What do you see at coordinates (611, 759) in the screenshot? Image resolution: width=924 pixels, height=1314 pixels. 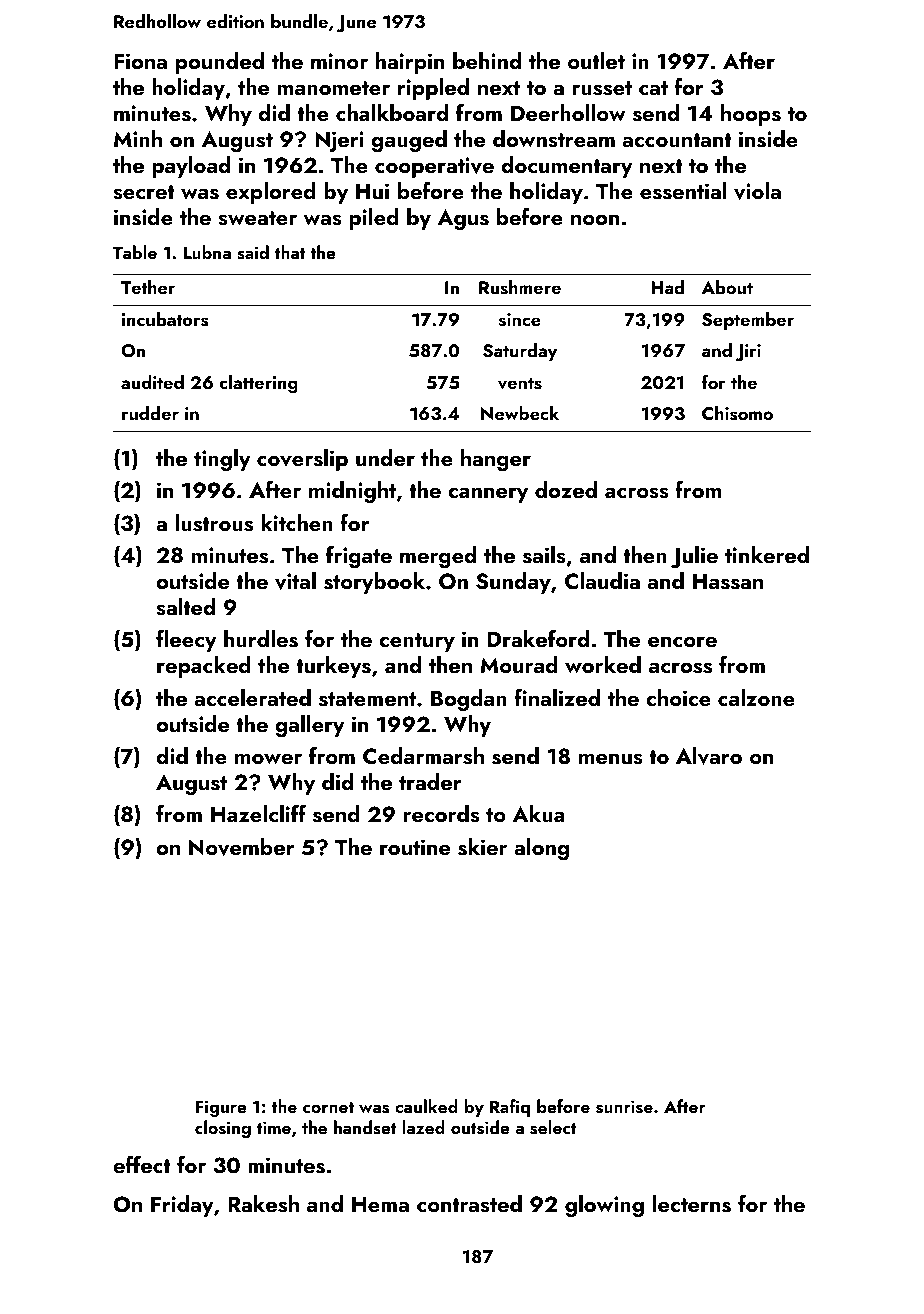 I see `menus` at bounding box center [611, 759].
